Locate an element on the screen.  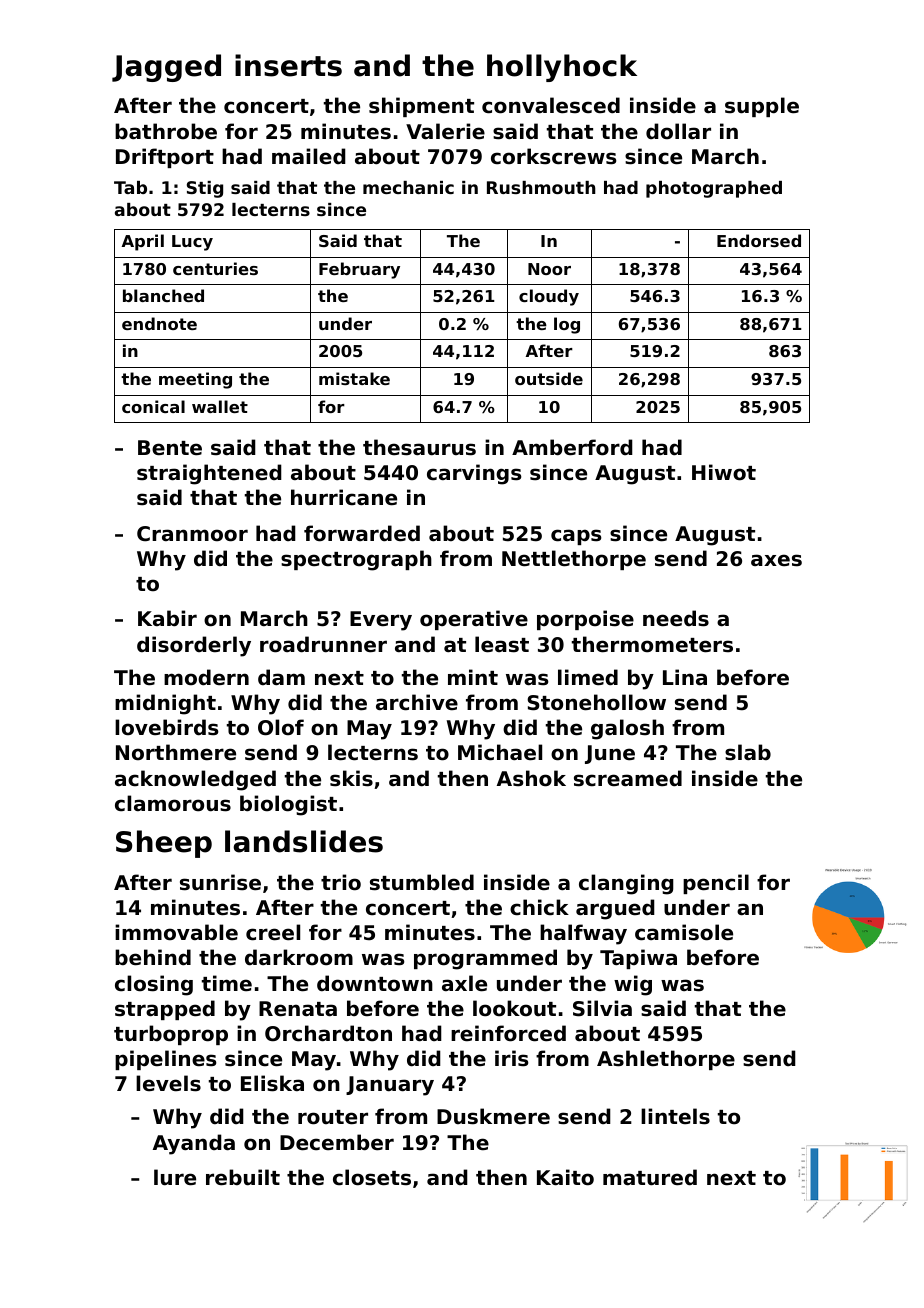
Noor is located at coordinates (549, 269).
